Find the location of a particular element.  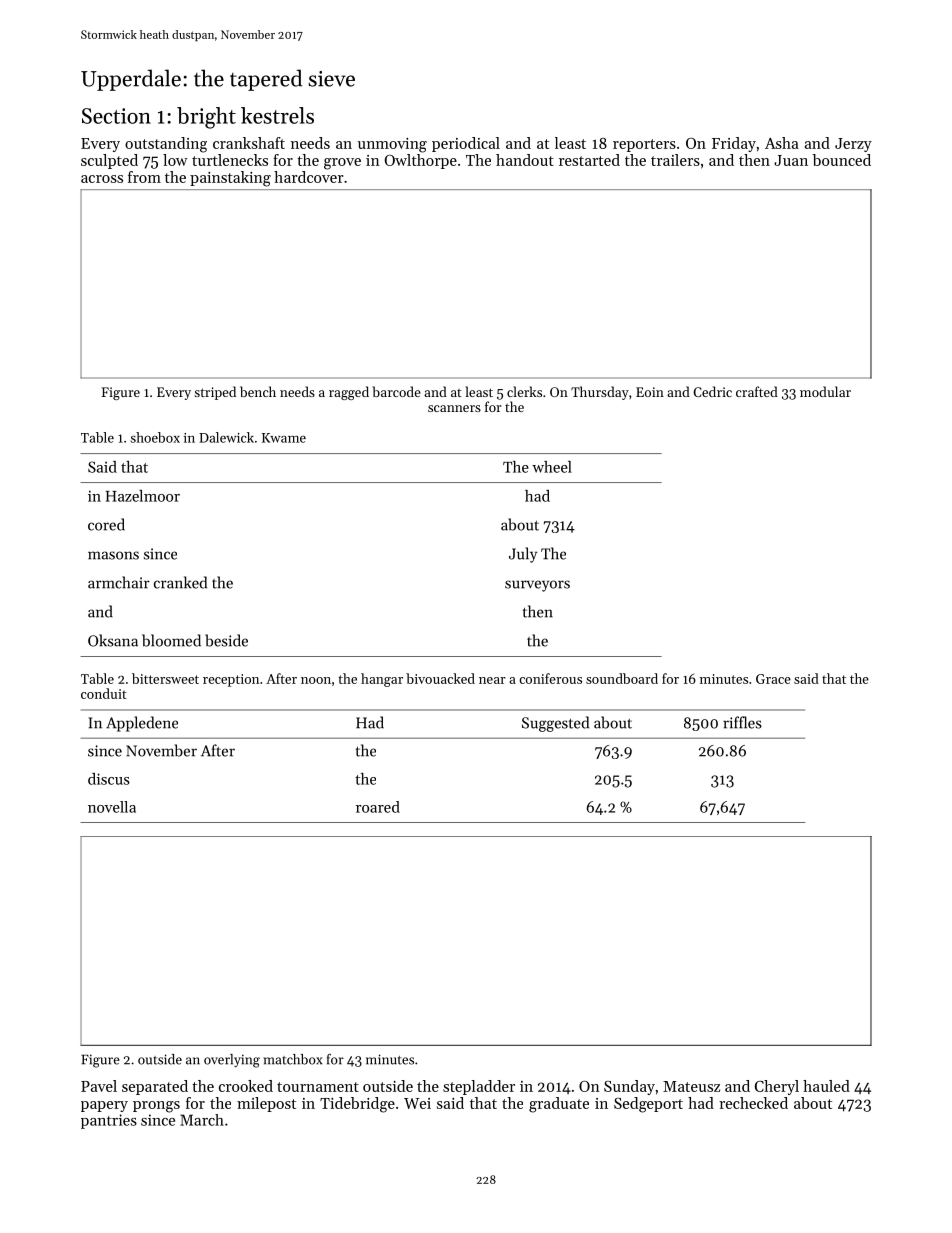

bivouacked is located at coordinates (440, 678).
